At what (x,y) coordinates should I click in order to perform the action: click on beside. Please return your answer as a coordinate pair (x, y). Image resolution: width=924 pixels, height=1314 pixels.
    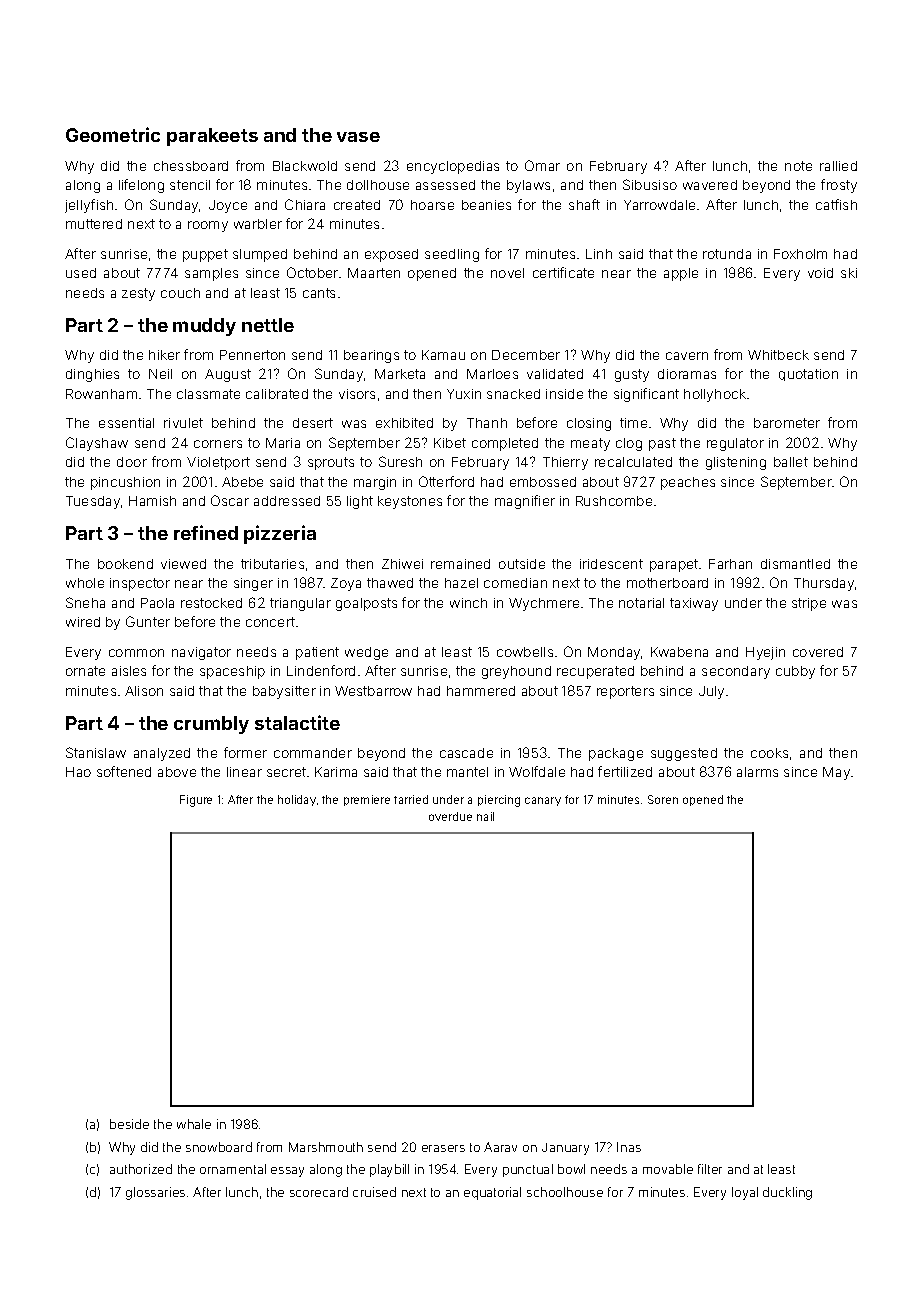
    Looking at the image, I should click on (129, 1124).
